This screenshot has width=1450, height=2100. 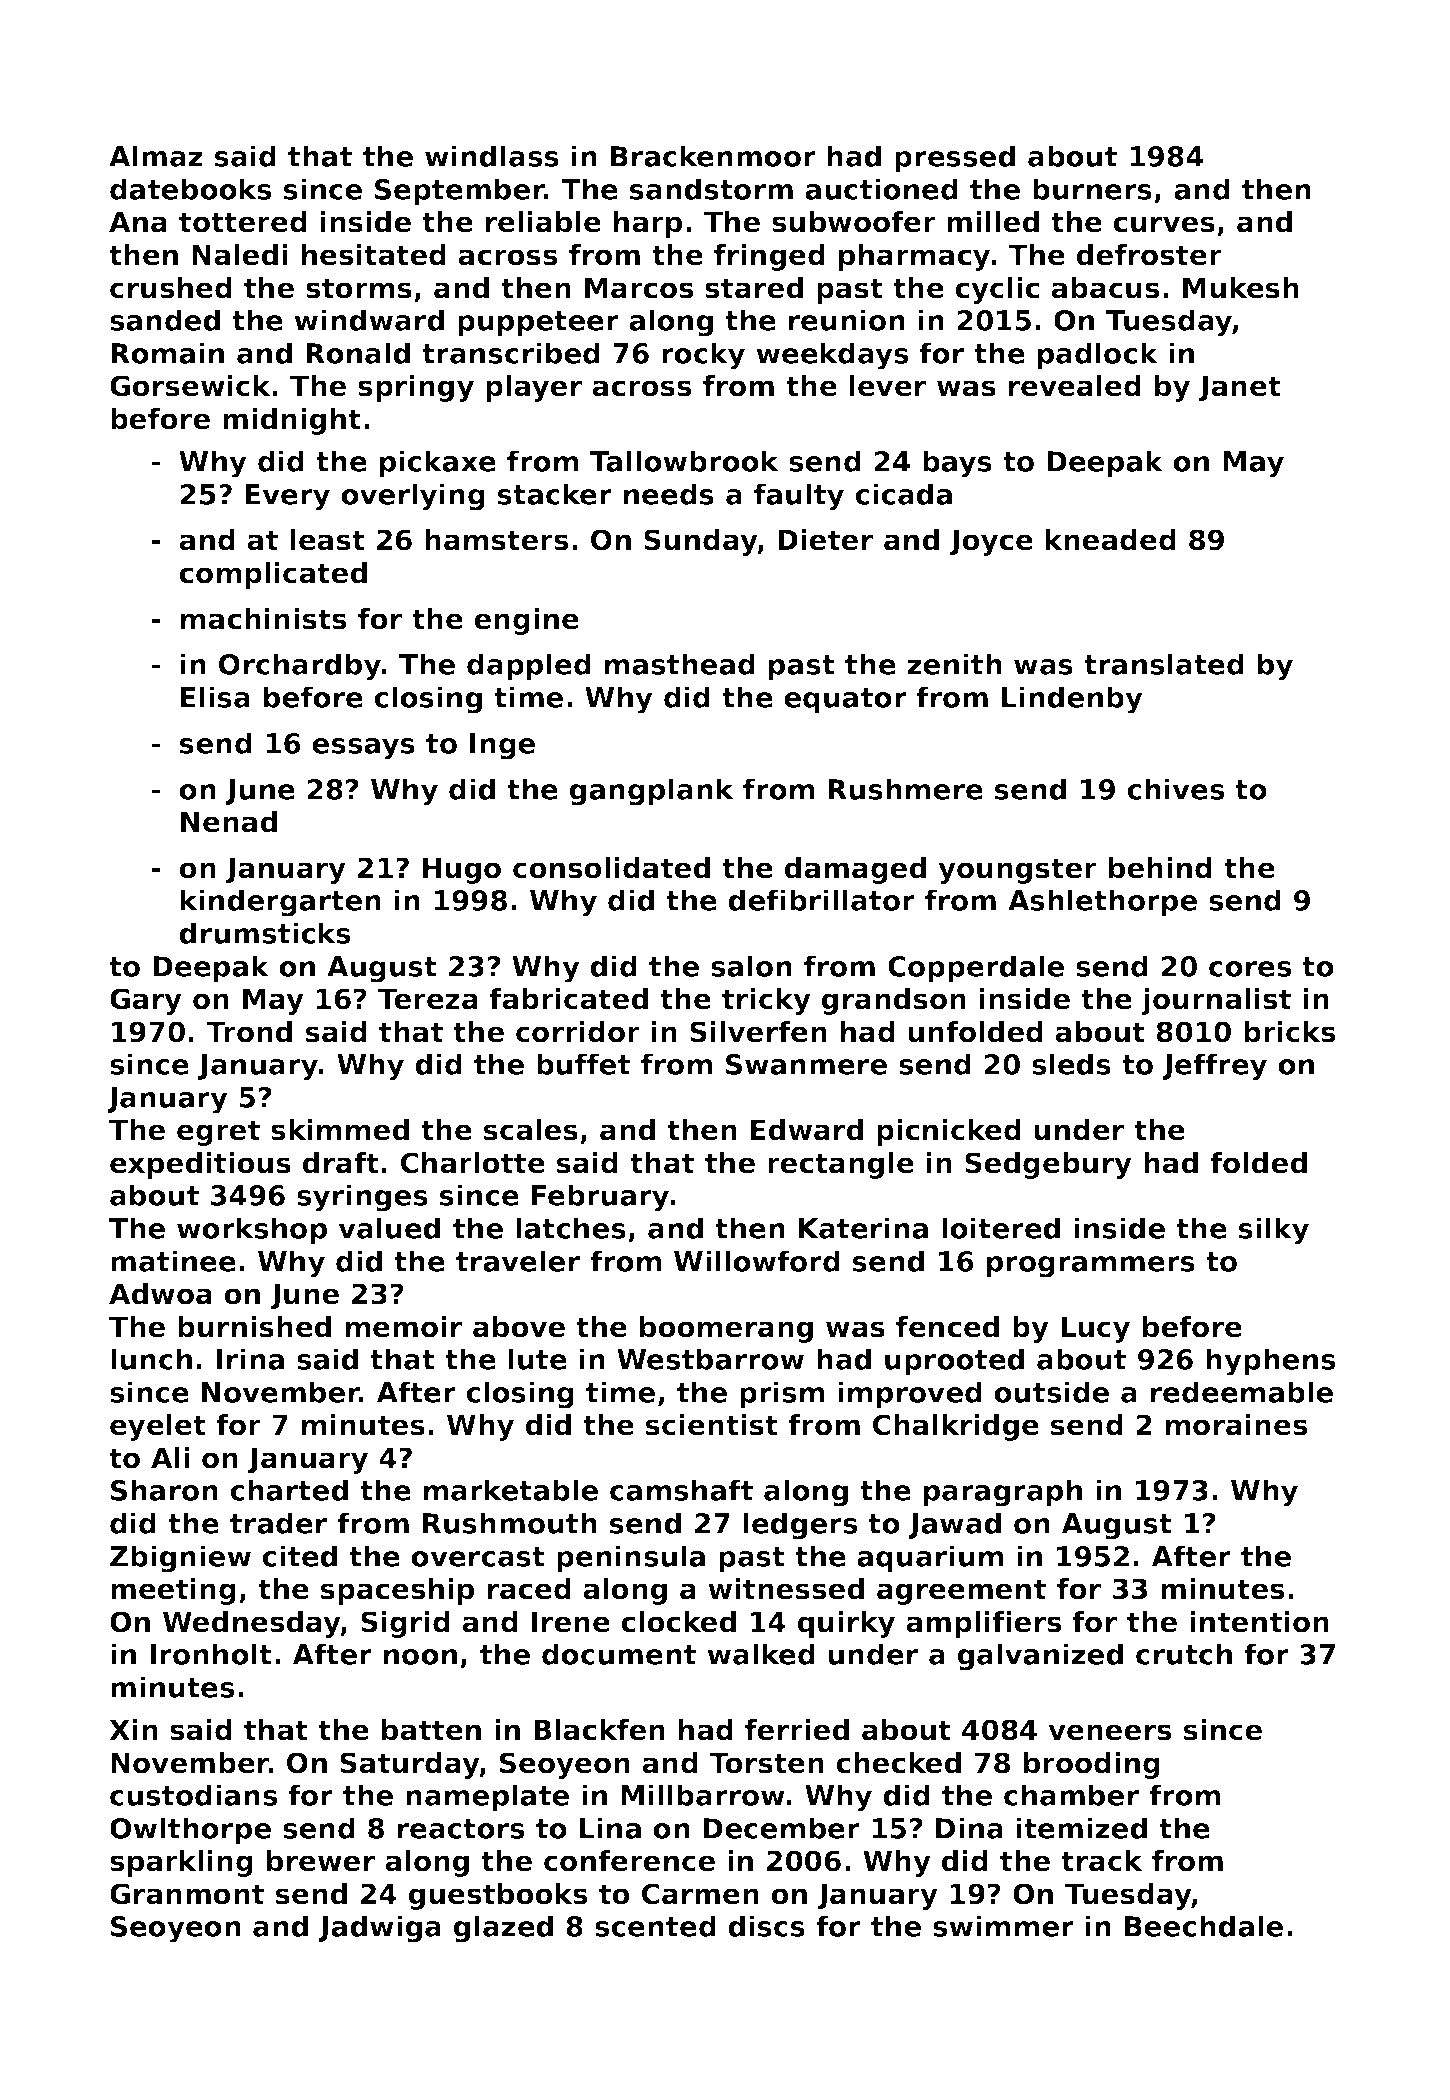 I want to click on Edward, so click(x=807, y=1130).
